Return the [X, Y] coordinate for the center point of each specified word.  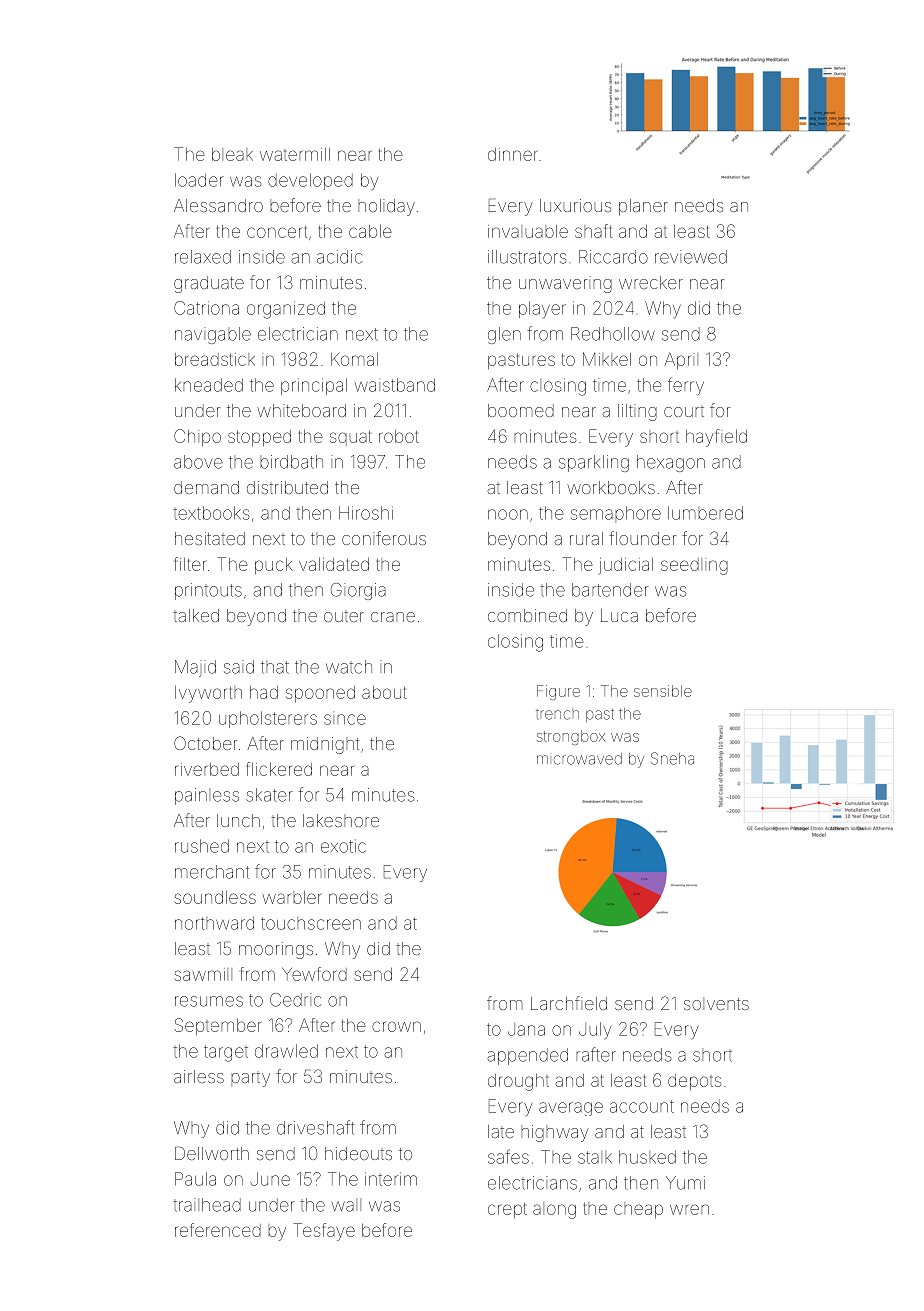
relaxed [203, 257]
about [384, 692]
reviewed [691, 257]
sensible [663, 691]
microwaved [579, 759]
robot [399, 436]
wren [689, 1209]
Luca [619, 615]
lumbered [705, 513]
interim [391, 1179]
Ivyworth [208, 694]
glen [504, 335]
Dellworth [212, 1153]
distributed [287, 487]
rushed [202, 846]
